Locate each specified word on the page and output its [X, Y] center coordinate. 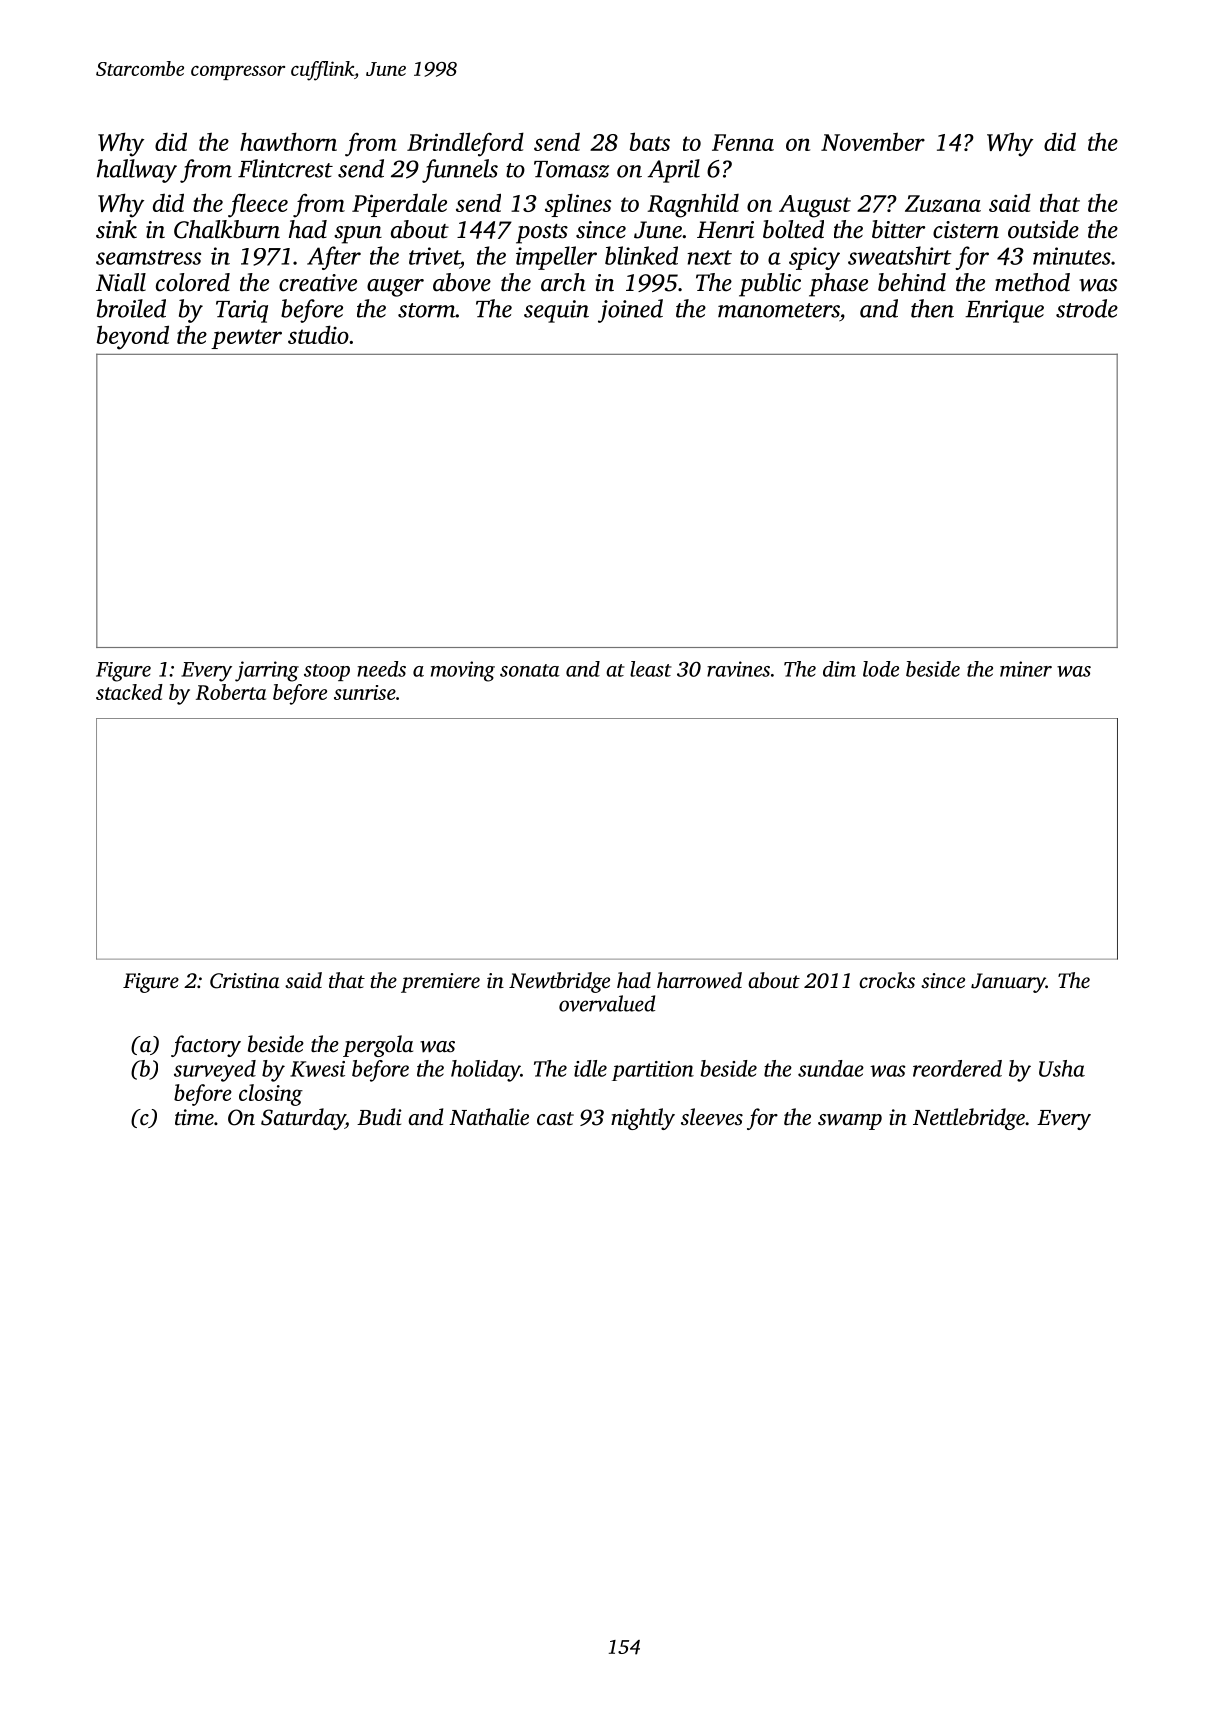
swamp [850, 1122]
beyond [133, 337]
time [194, 1117]
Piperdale [399, 205]
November [873, 141]
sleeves [712, 1117]
